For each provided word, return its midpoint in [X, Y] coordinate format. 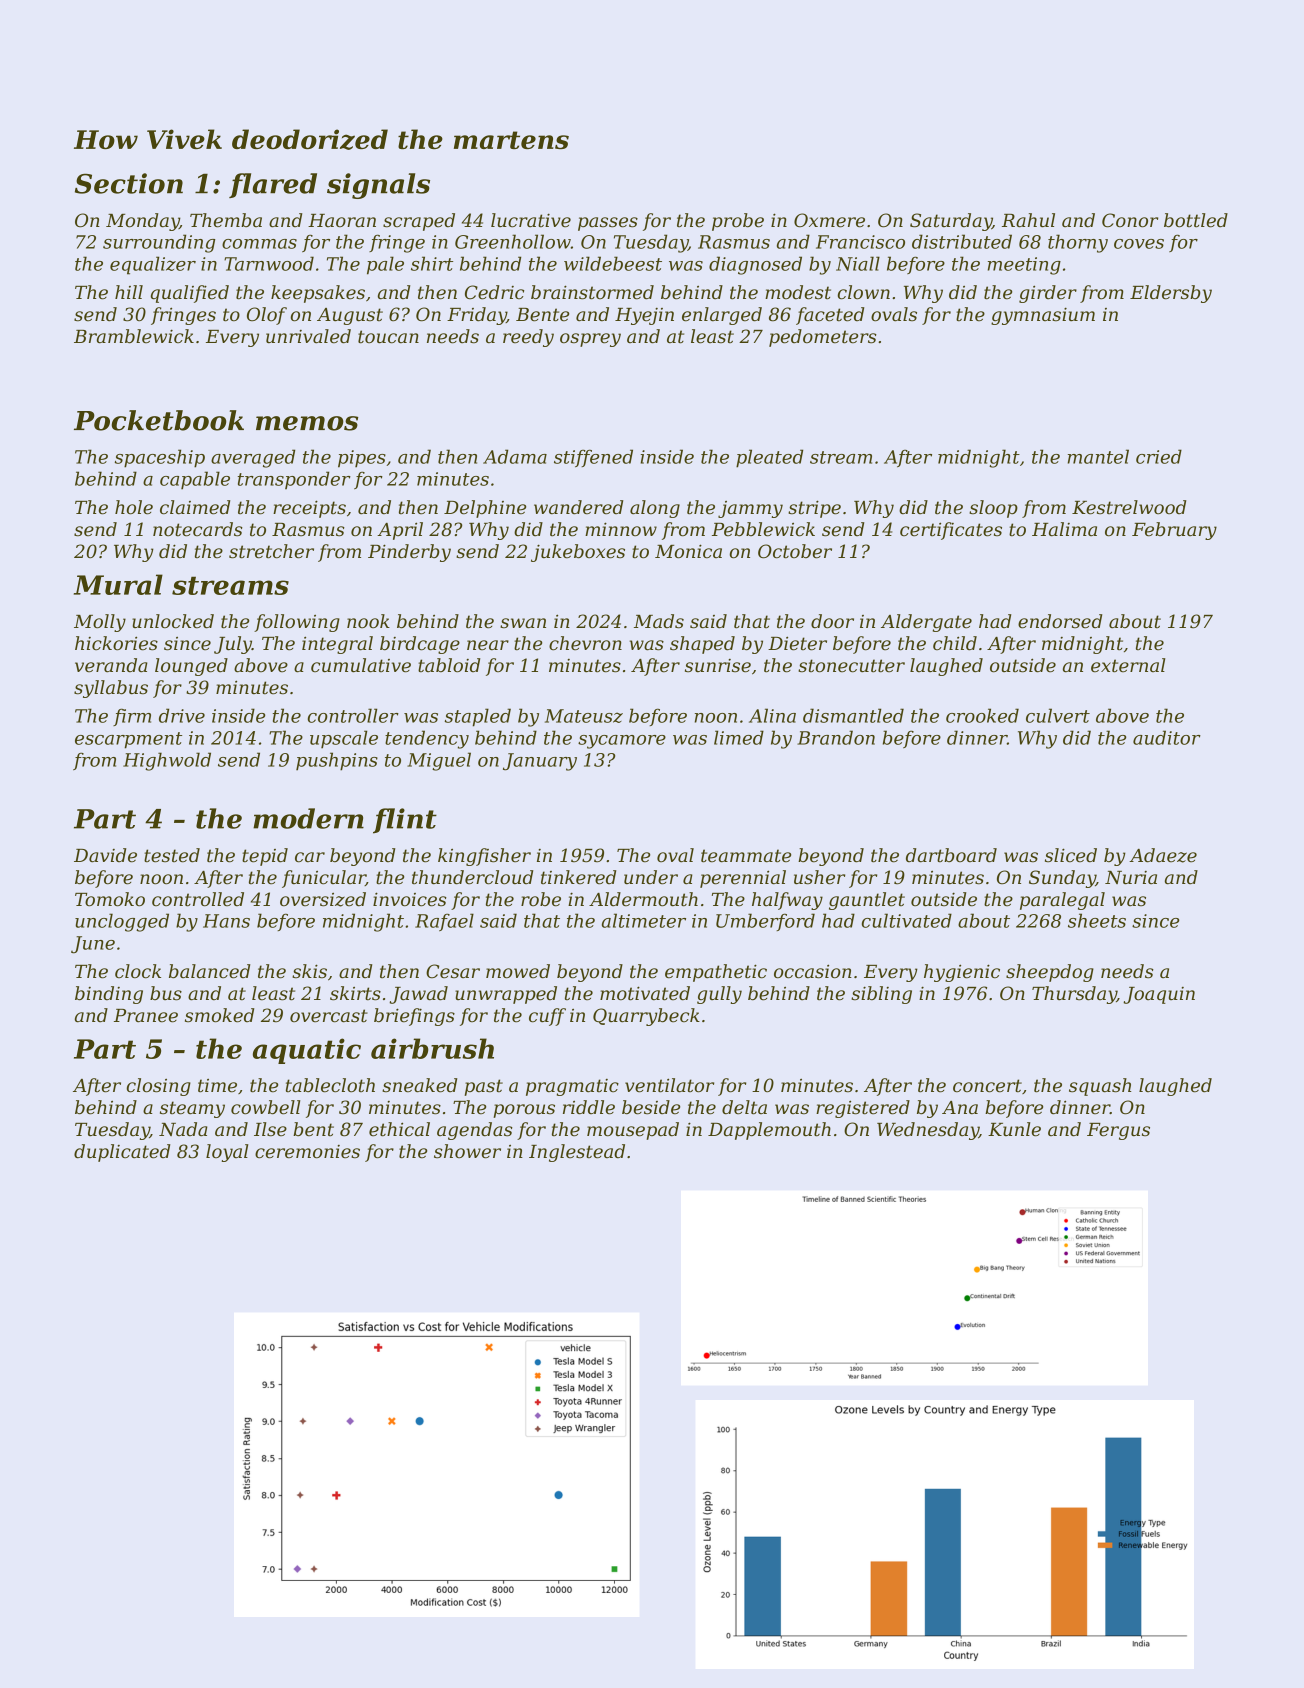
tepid [265, 857]
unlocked [173, 621]
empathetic [716, 973]
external [1128, 665]
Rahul [1028, 220]
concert [987, 1086]
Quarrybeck [646, 1017]
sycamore [622, 742]
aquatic [307, 1051]
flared [273, 185]
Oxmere [829, 220]
